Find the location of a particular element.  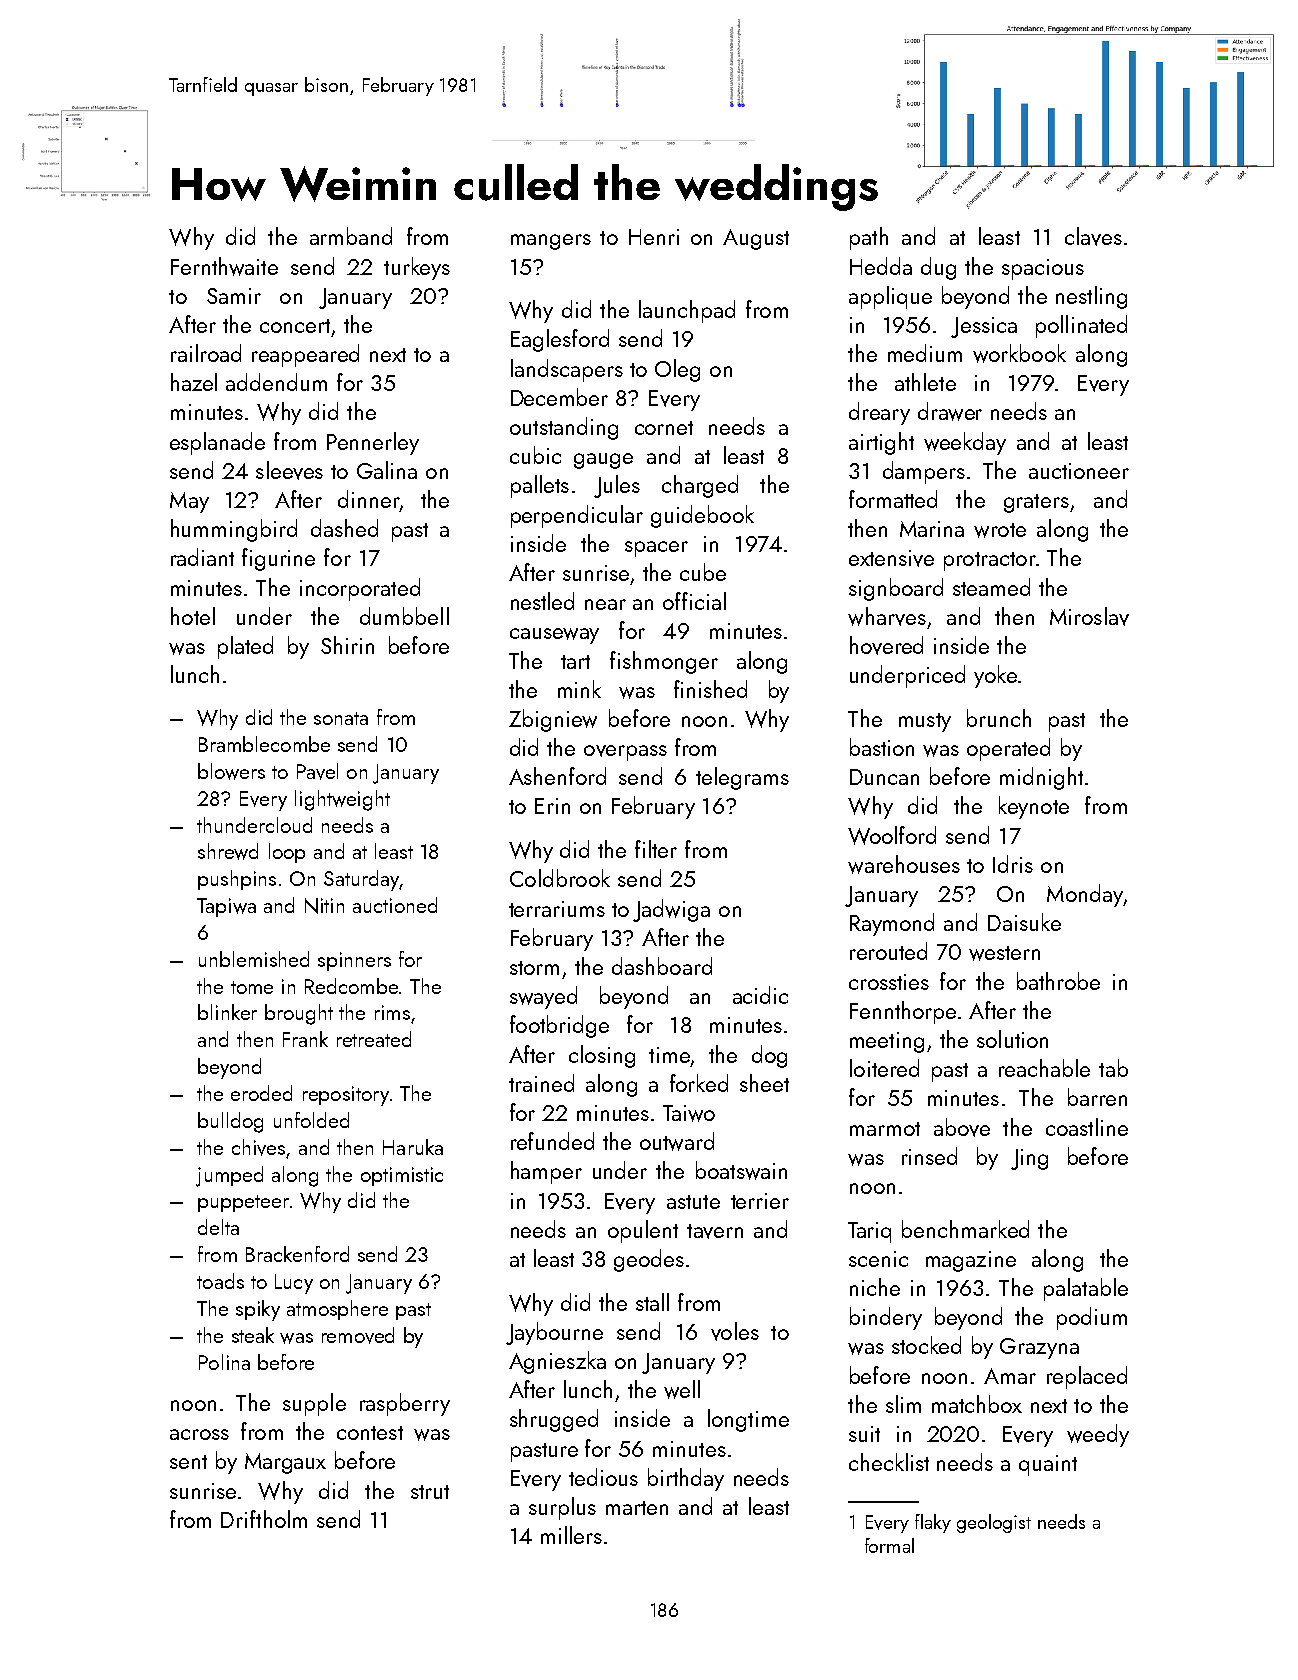

Driftholm is located at coordinates (264, 1519).
